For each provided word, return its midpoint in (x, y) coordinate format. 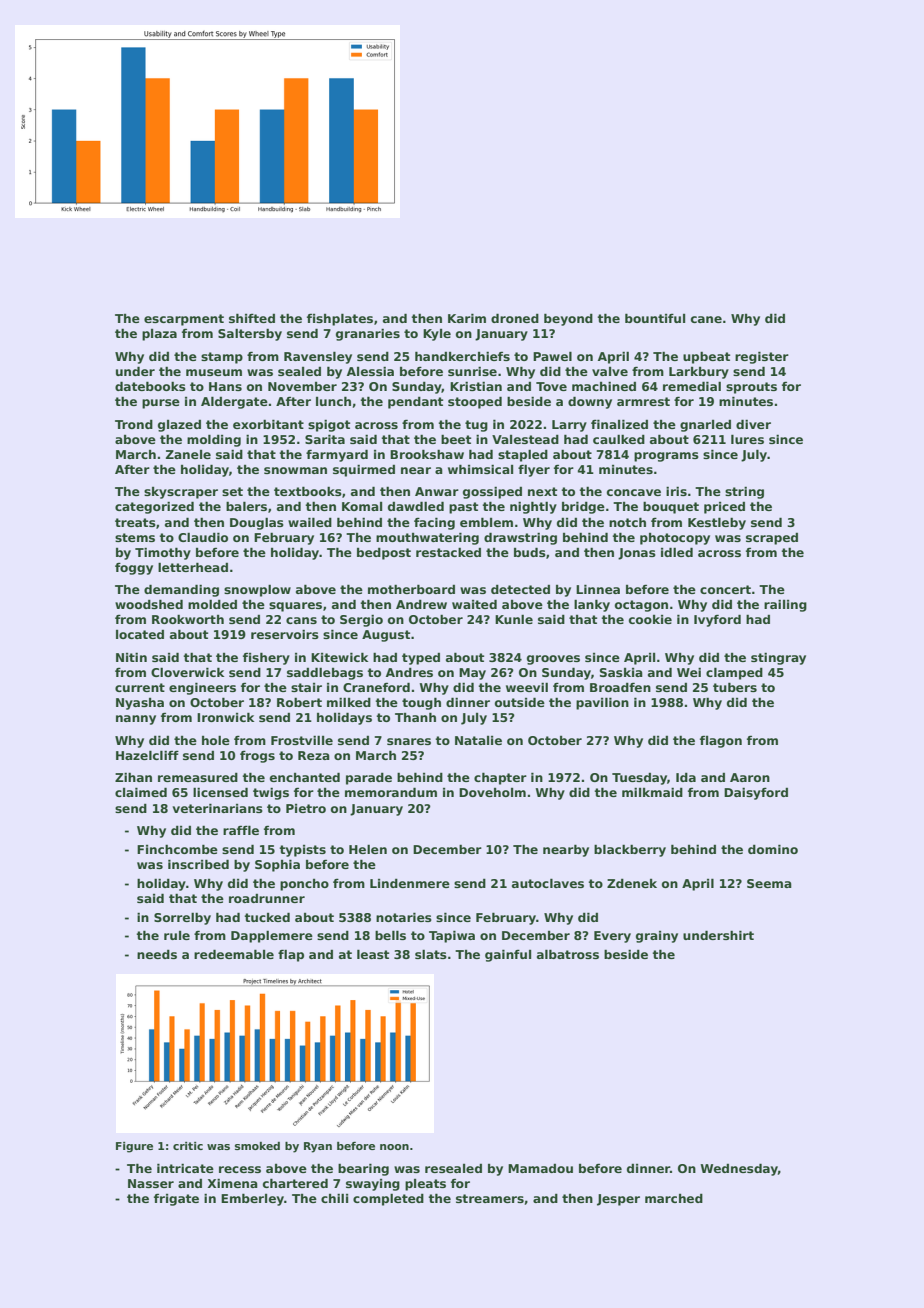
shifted (252, 318)
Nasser (151, 1183)
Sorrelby (182, 919)
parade (369, 779)
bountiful (655, 318)
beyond (568, 319)
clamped (734, 673)
